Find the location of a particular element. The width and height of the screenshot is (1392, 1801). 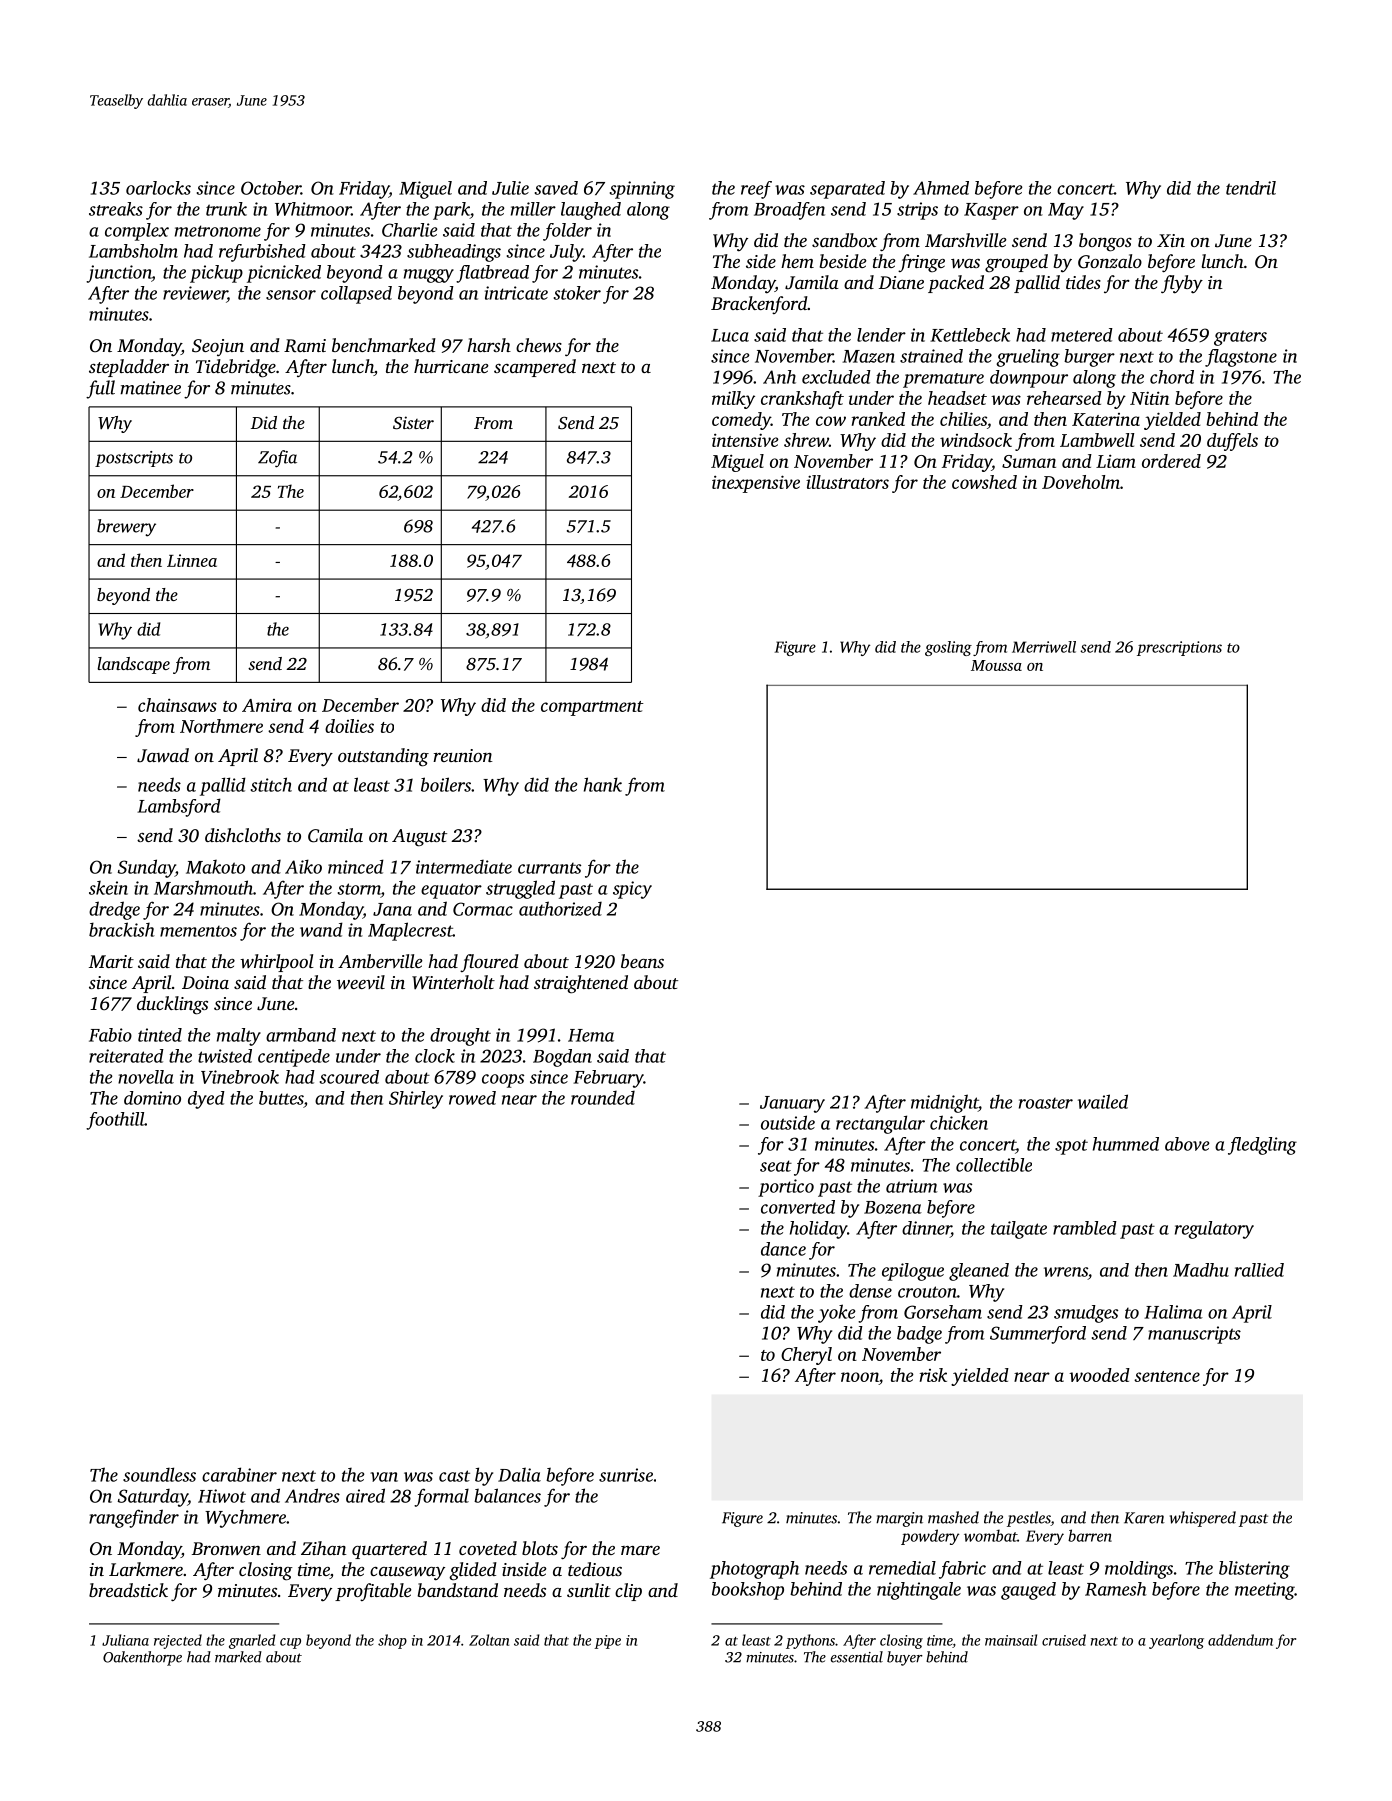

flyby is located at coordinates (1182, 284).
